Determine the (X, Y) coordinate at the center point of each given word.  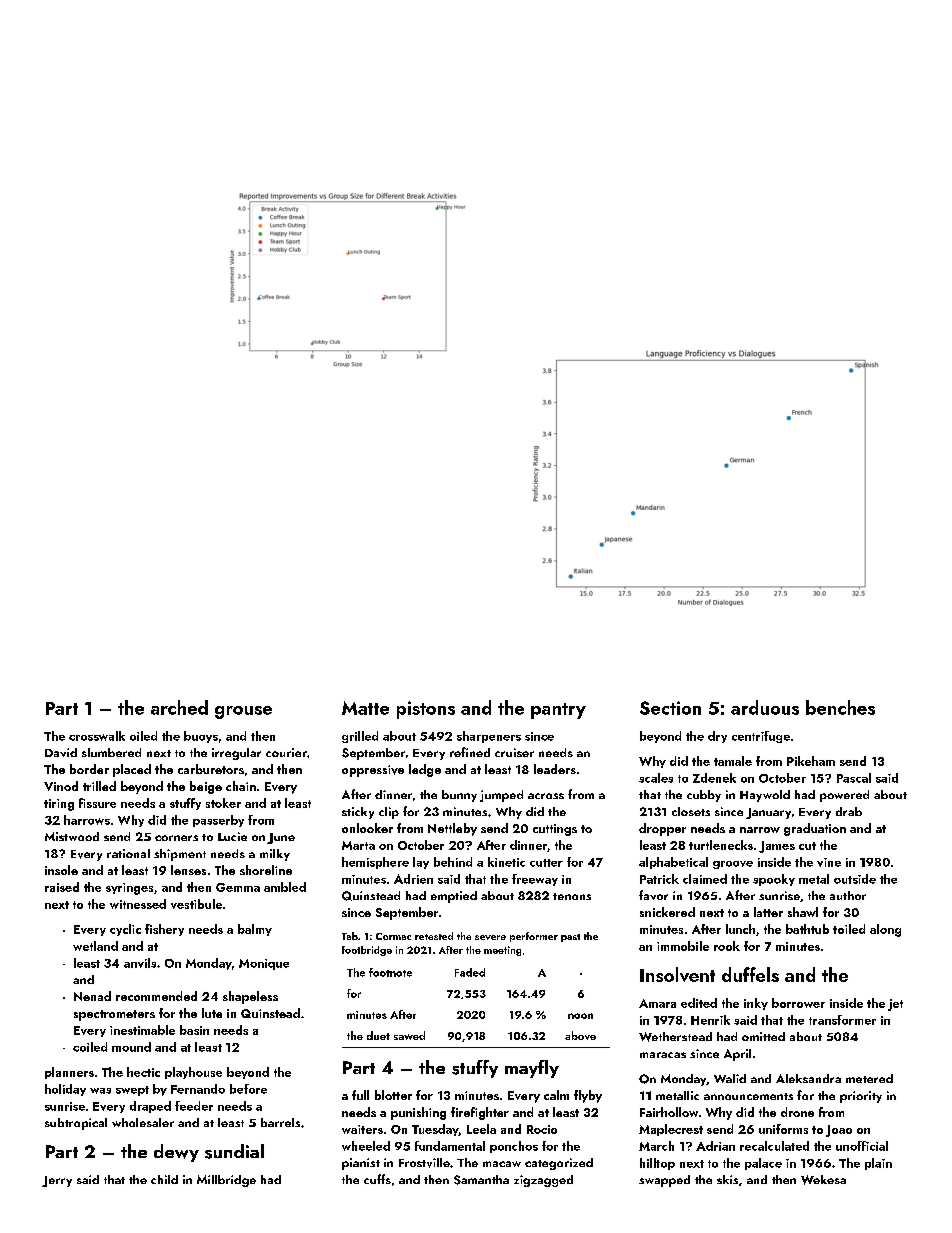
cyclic (125, 930)
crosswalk (97, 736)
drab (849, 811)
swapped (664, 1181)
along (885, 930)
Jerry (57, 1181)
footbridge (367, 951)
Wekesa (823, 1180)
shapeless (250, 997)
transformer (842, 1020)
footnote (390, 972)
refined (470, 752)
